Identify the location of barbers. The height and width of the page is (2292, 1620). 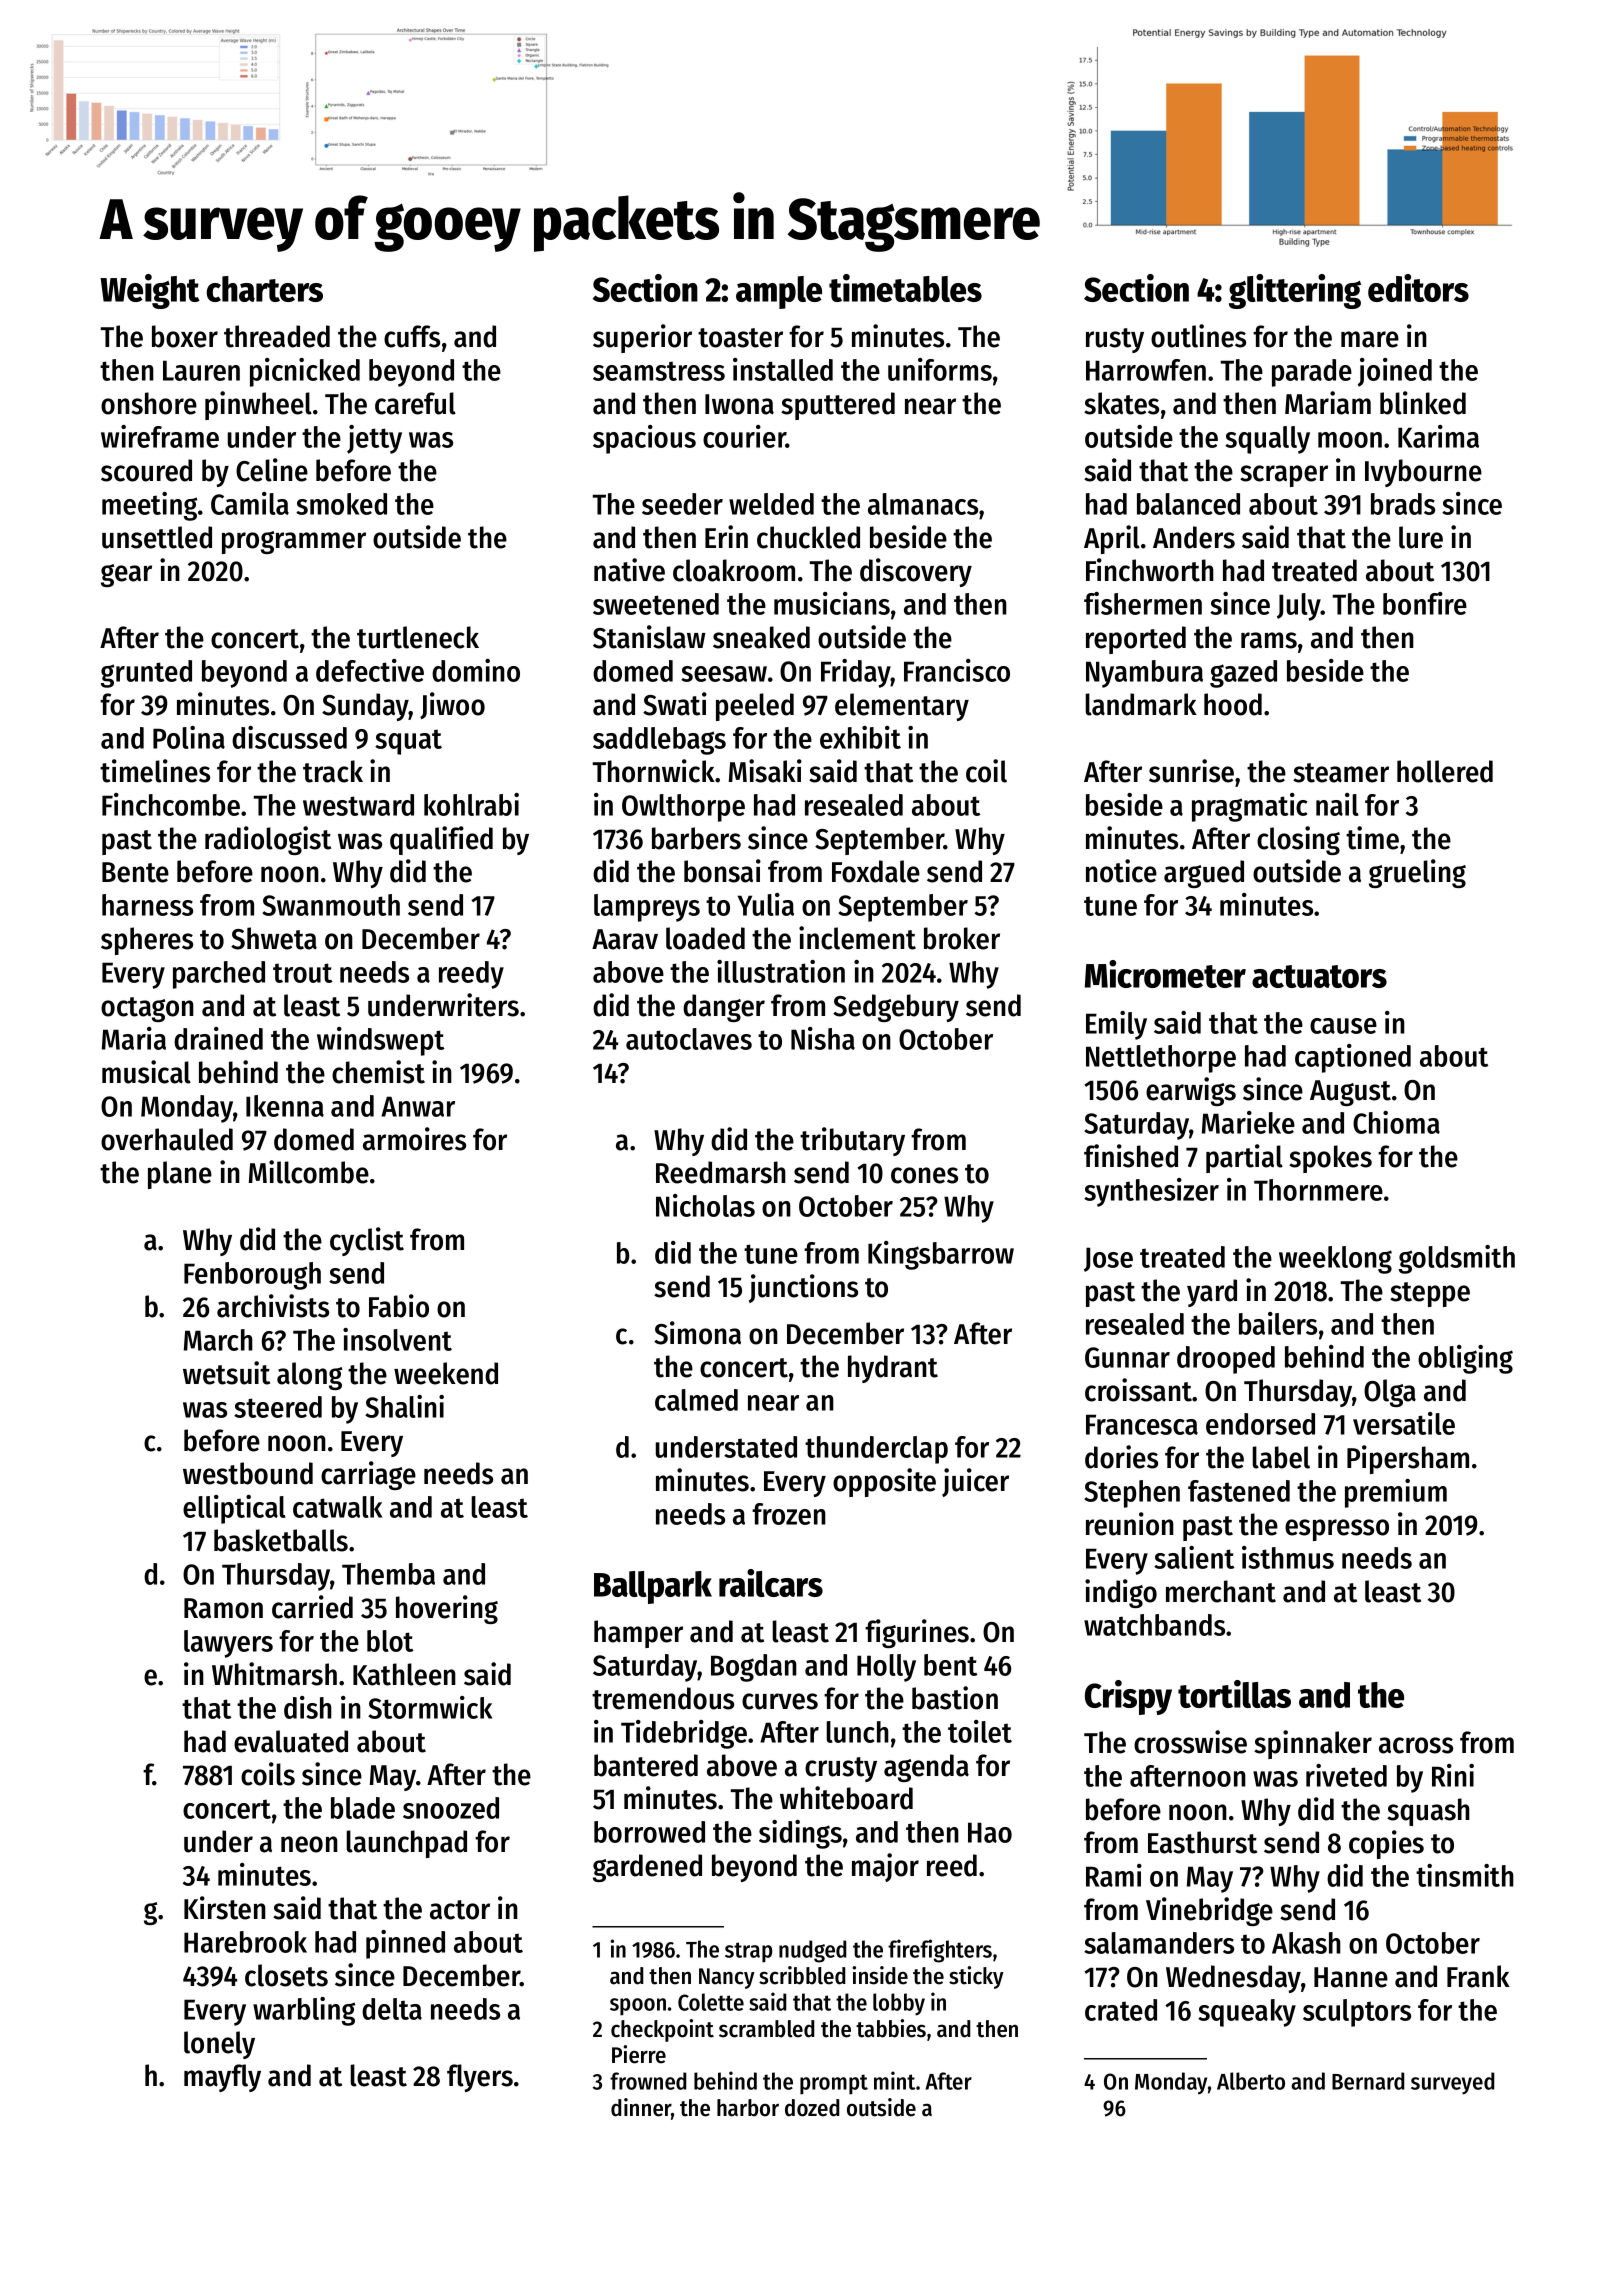
(696, 838).
